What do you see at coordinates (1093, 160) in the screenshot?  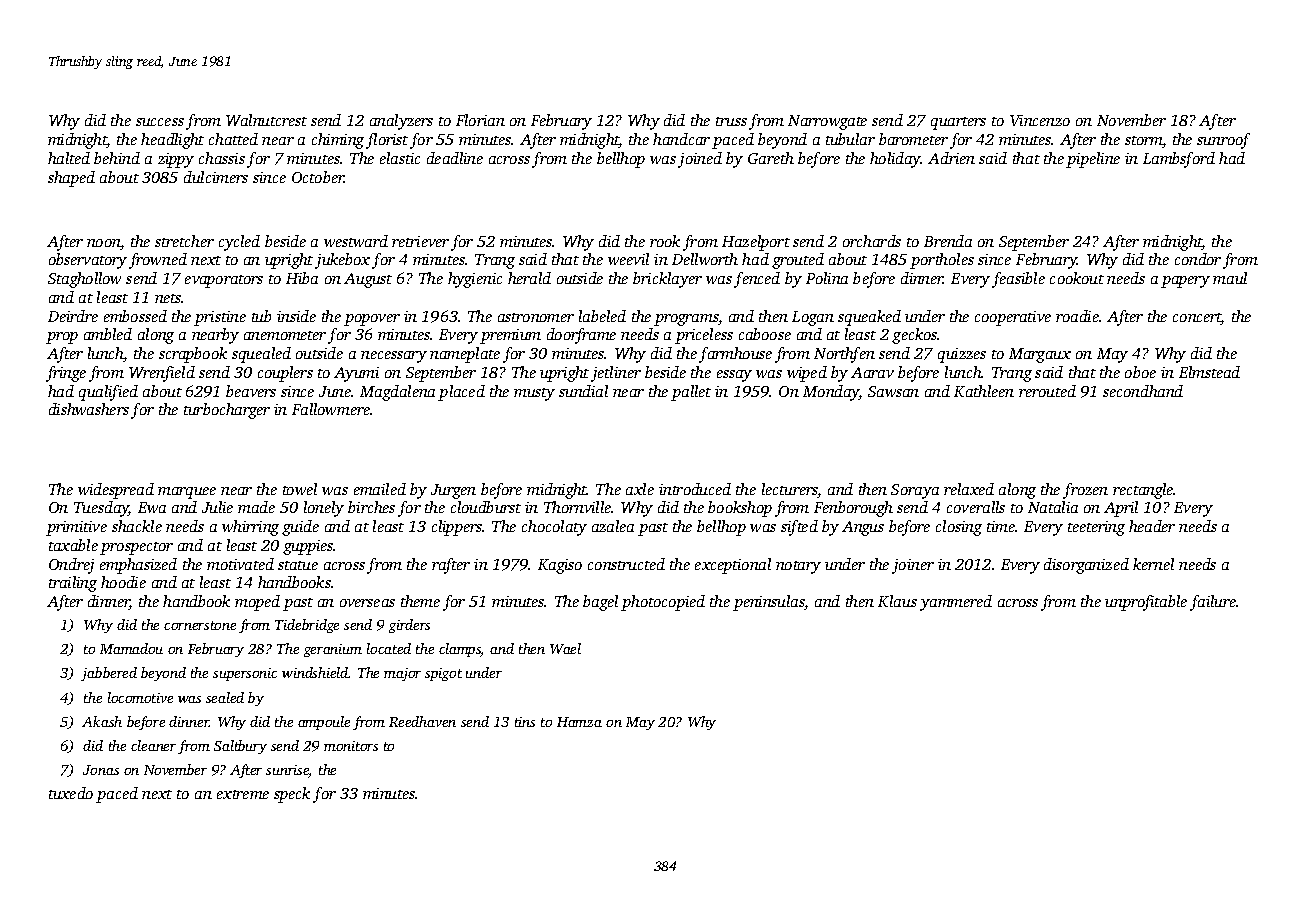 I see `pipeline` at bounding box center [1093, 160].
